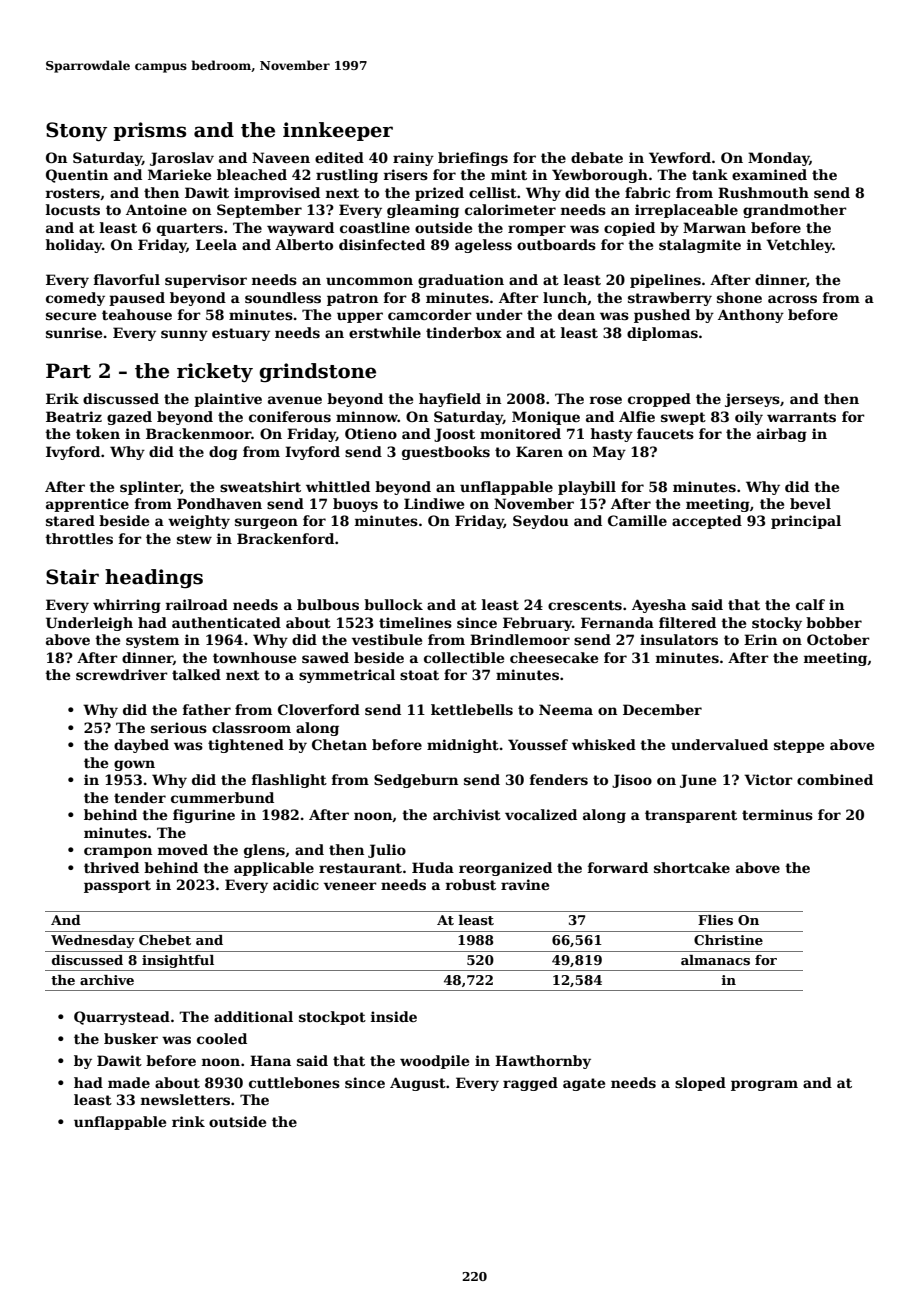 This document has height=1308, width=924. What do you see at coordinates (338, 486) in the document?
I see `whittled` at bounding box center [338, 486].
